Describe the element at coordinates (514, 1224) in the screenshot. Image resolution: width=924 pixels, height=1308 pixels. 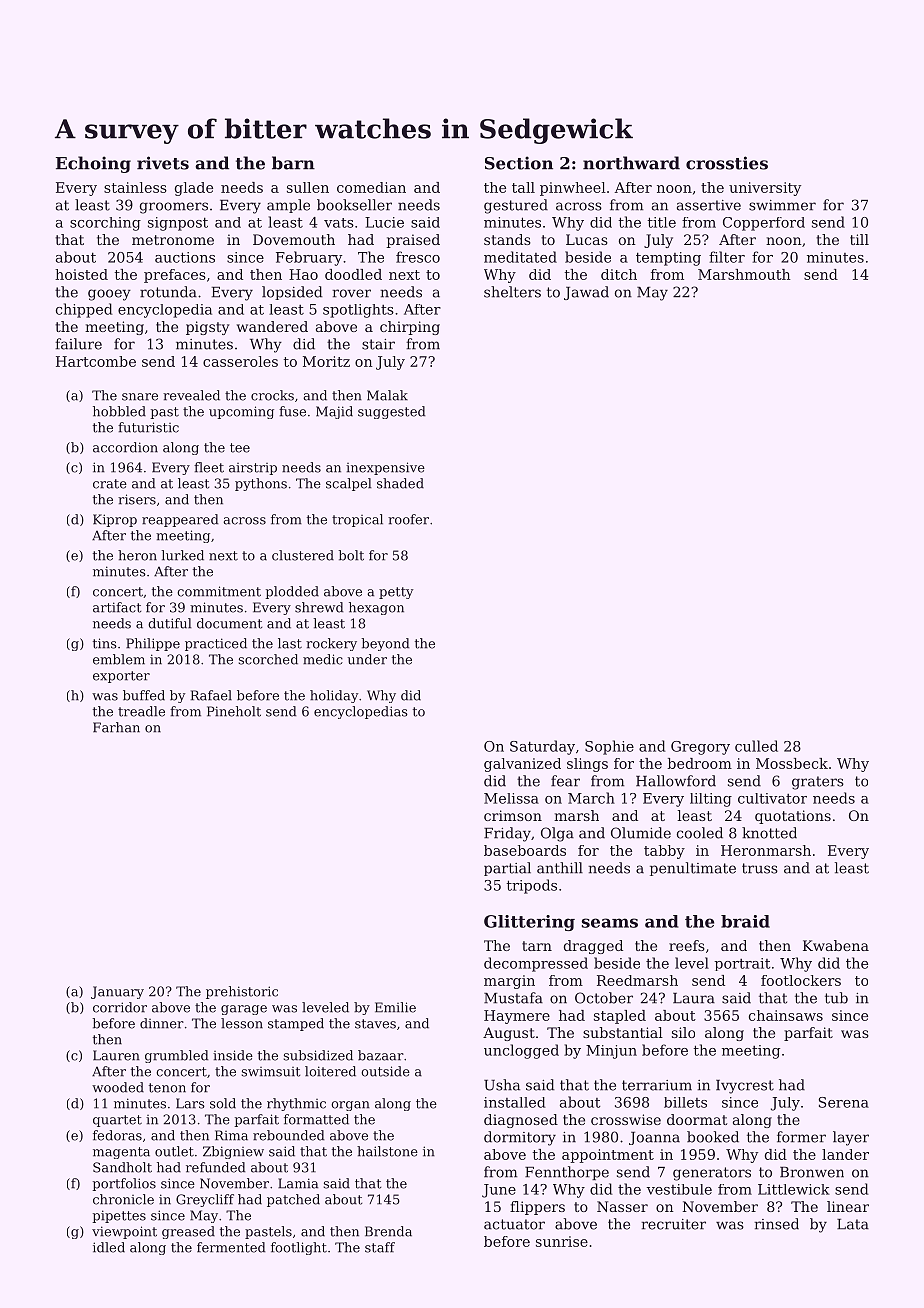
I see `actuator` at that location.
